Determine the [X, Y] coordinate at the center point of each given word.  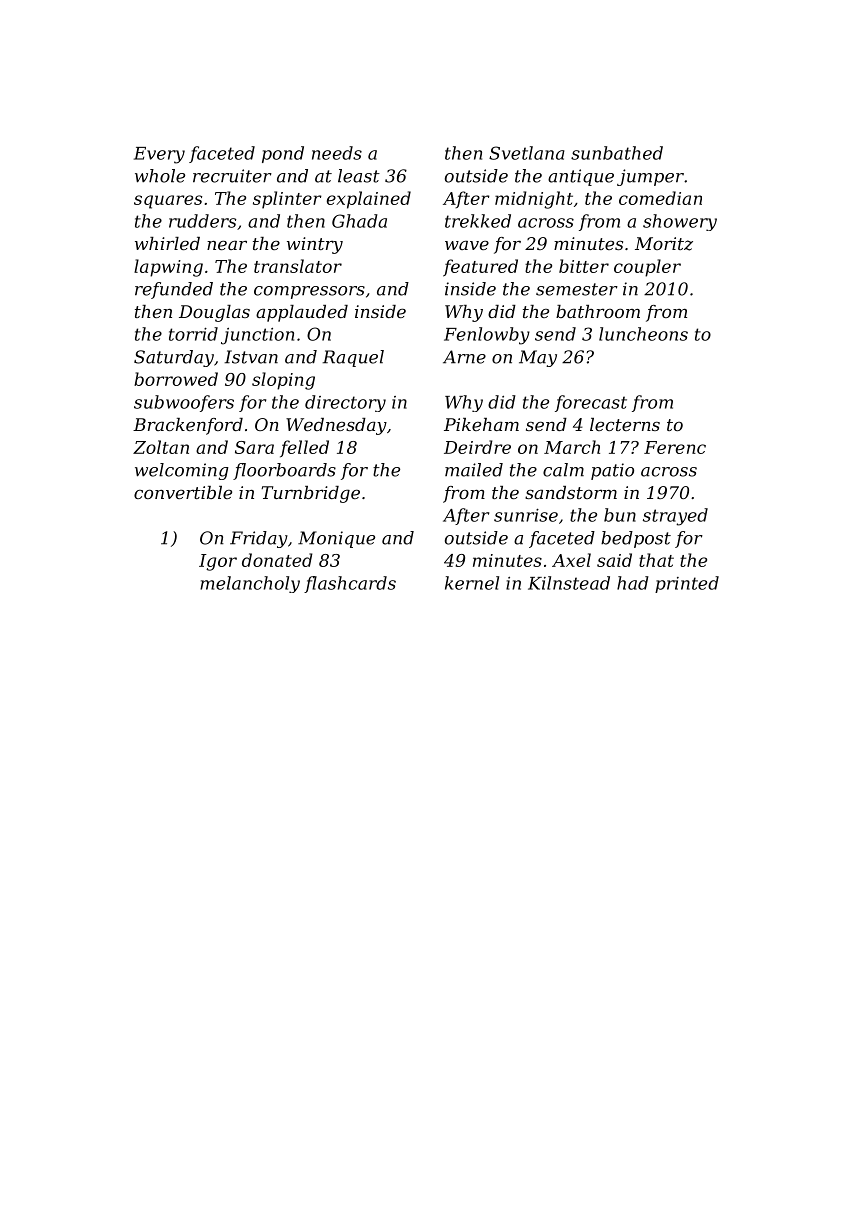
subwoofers [184, 403]
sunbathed [617, 153]
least [359, 176]
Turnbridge [310, 494]
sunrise [526, 515]
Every [159, 155]
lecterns [625, 424]
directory [345, 403]
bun [620, 515]
